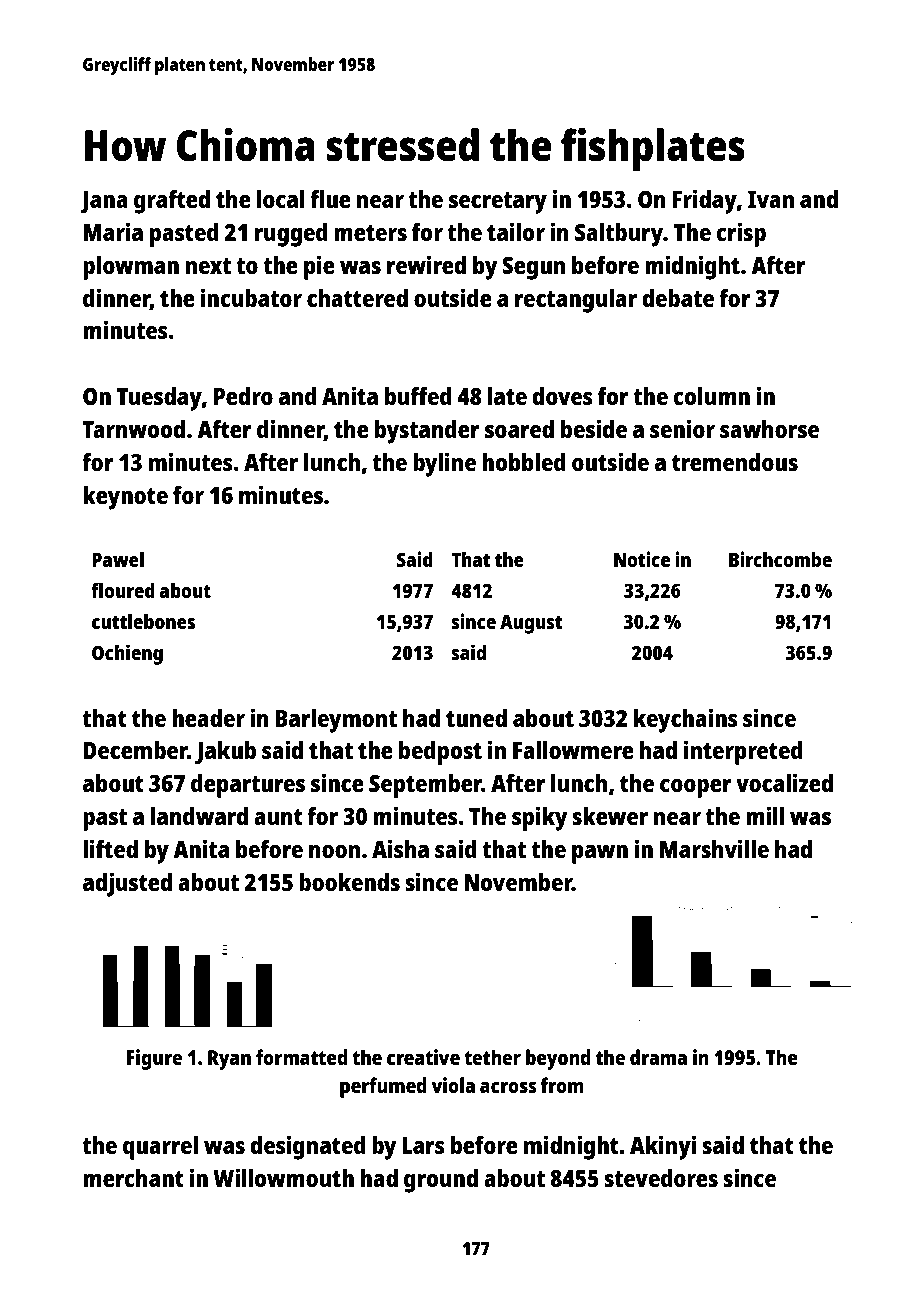 The image size is (924, 1314). Describe the element at coordinates (658, 1057) in the screenshot. I see `drama` at that location.
